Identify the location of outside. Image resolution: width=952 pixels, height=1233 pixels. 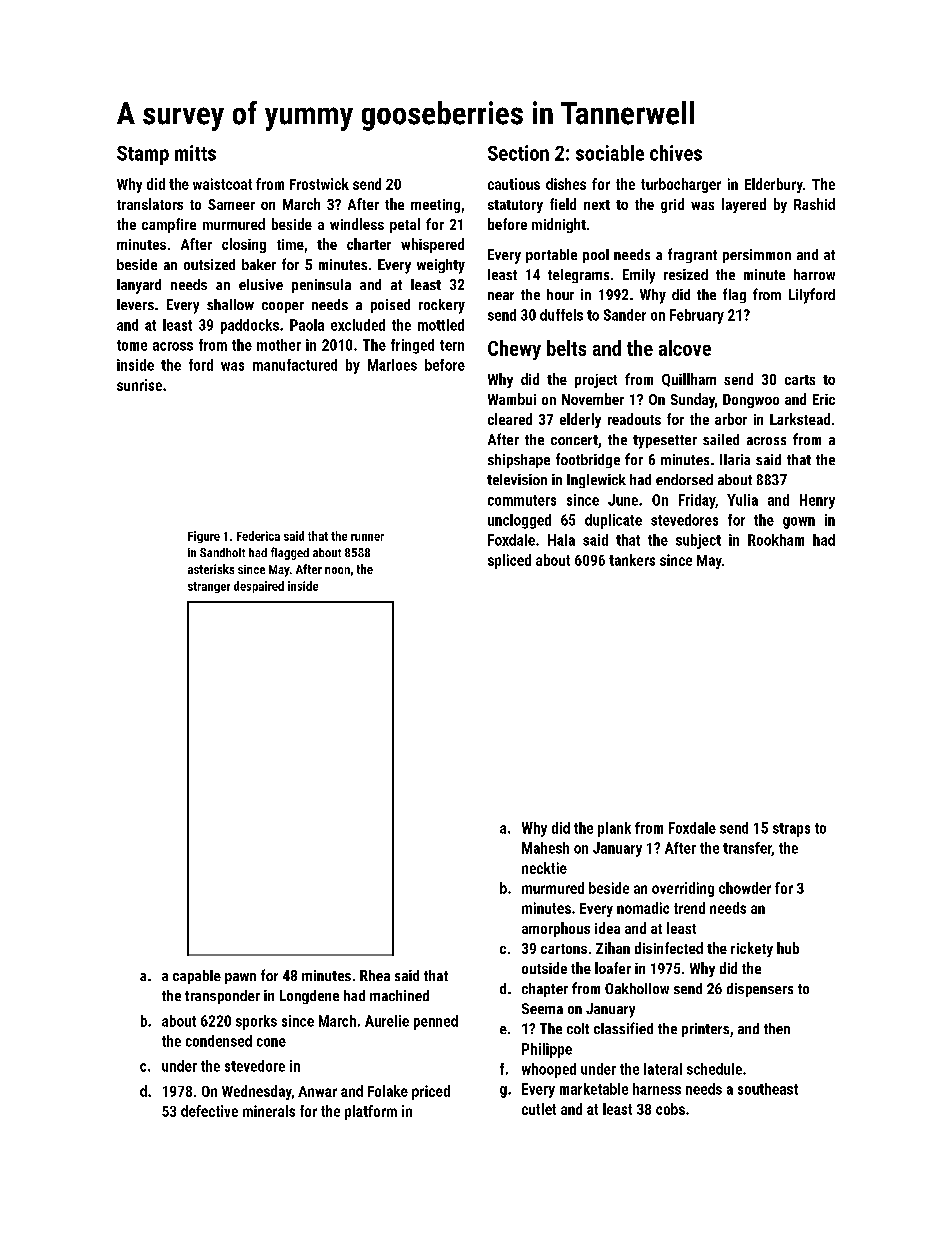
(544, 968).
